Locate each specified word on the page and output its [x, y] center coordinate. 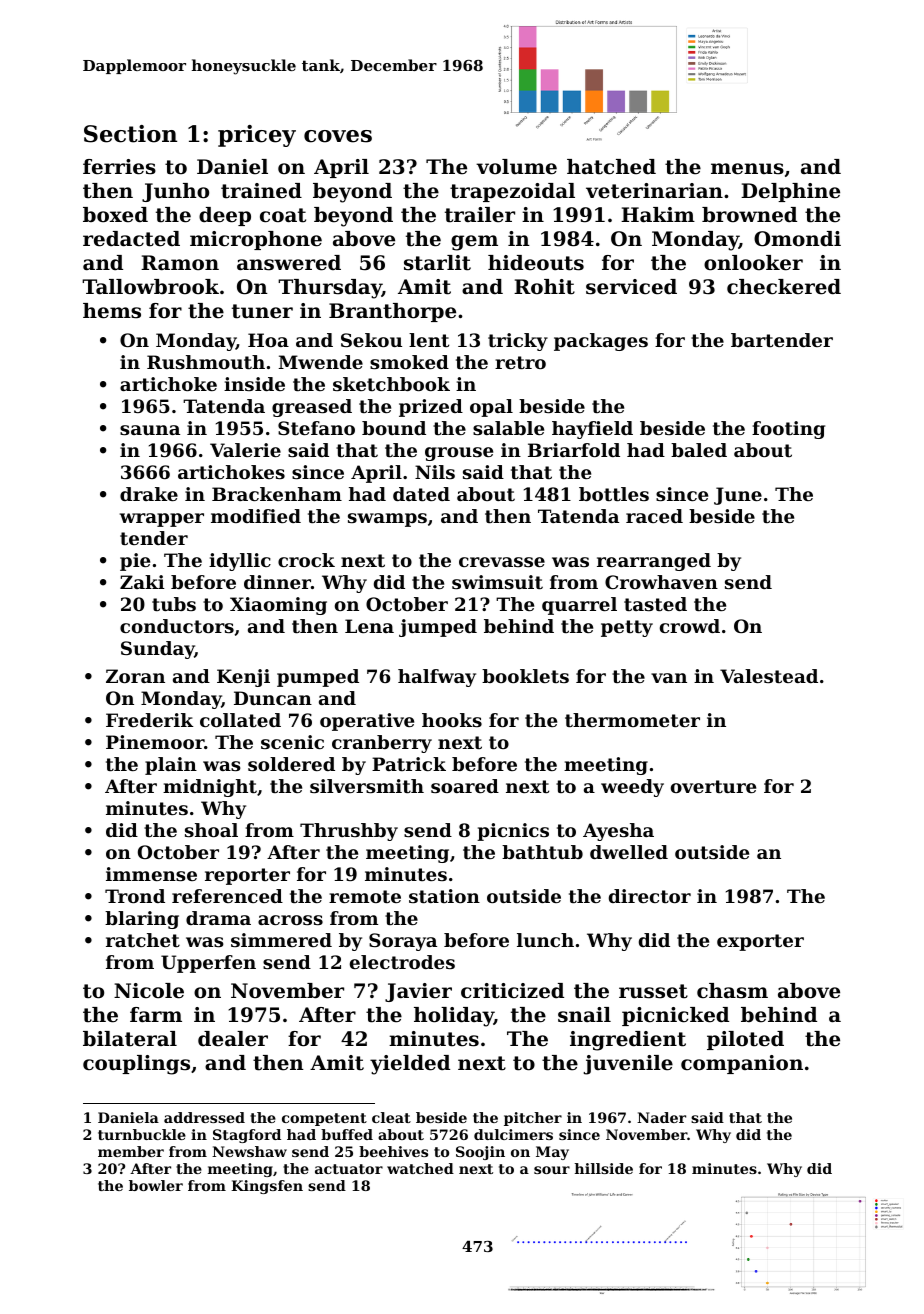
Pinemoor [155, 742]
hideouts [536, 263]
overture [713, 786]
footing [788, 430]
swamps [387, 520]
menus [747, 169]
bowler [156, 1185]
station [444, 896]
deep [225, 216]
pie [135, 562]
